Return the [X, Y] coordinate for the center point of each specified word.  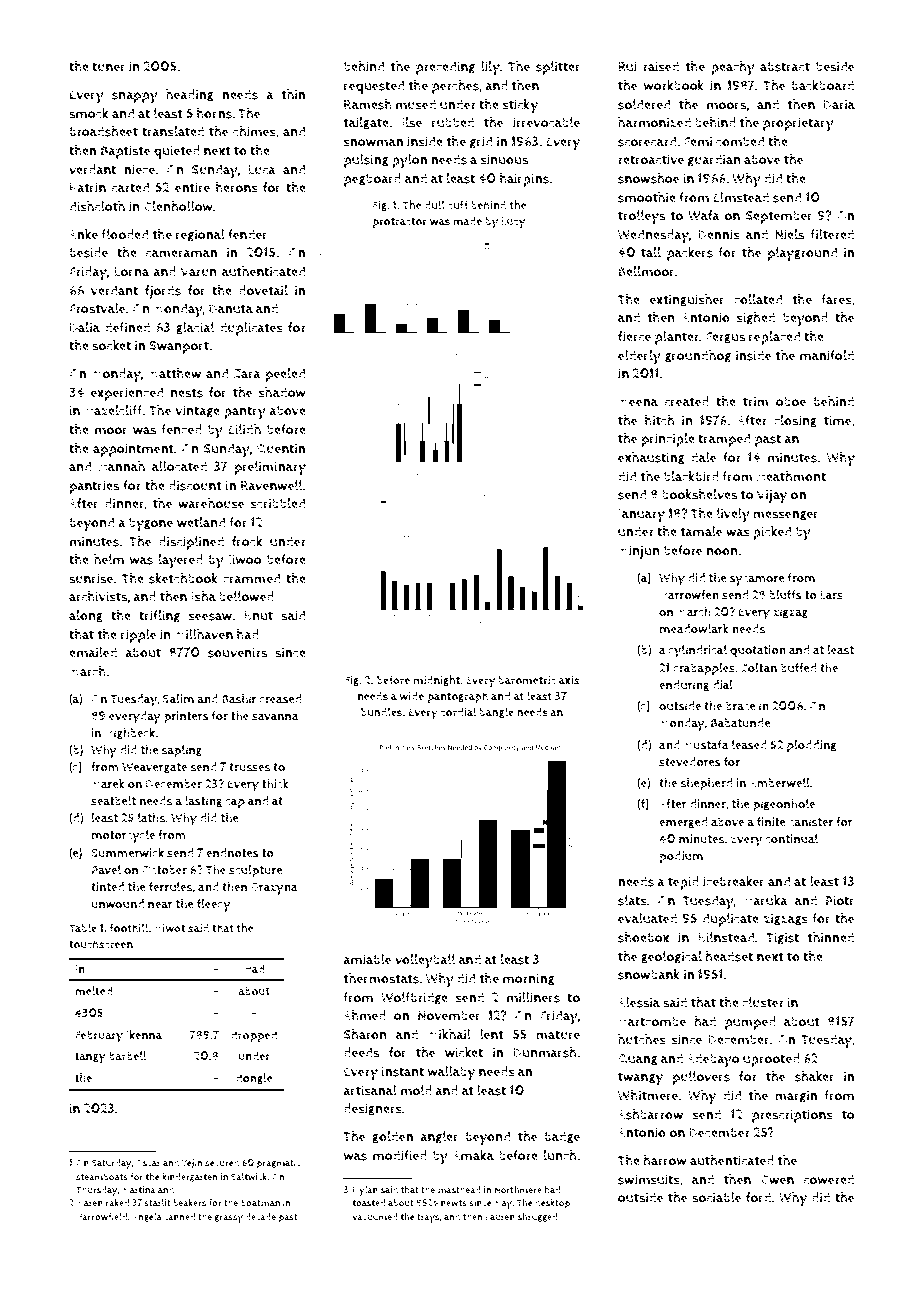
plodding [812, 746]
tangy [90, 1058]
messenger [786, 516]
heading [190, 95]
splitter [558, 68]
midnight [436, 680]
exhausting [651, 458]
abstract [785, 66]
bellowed [246, 596]
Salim [178, 699]
